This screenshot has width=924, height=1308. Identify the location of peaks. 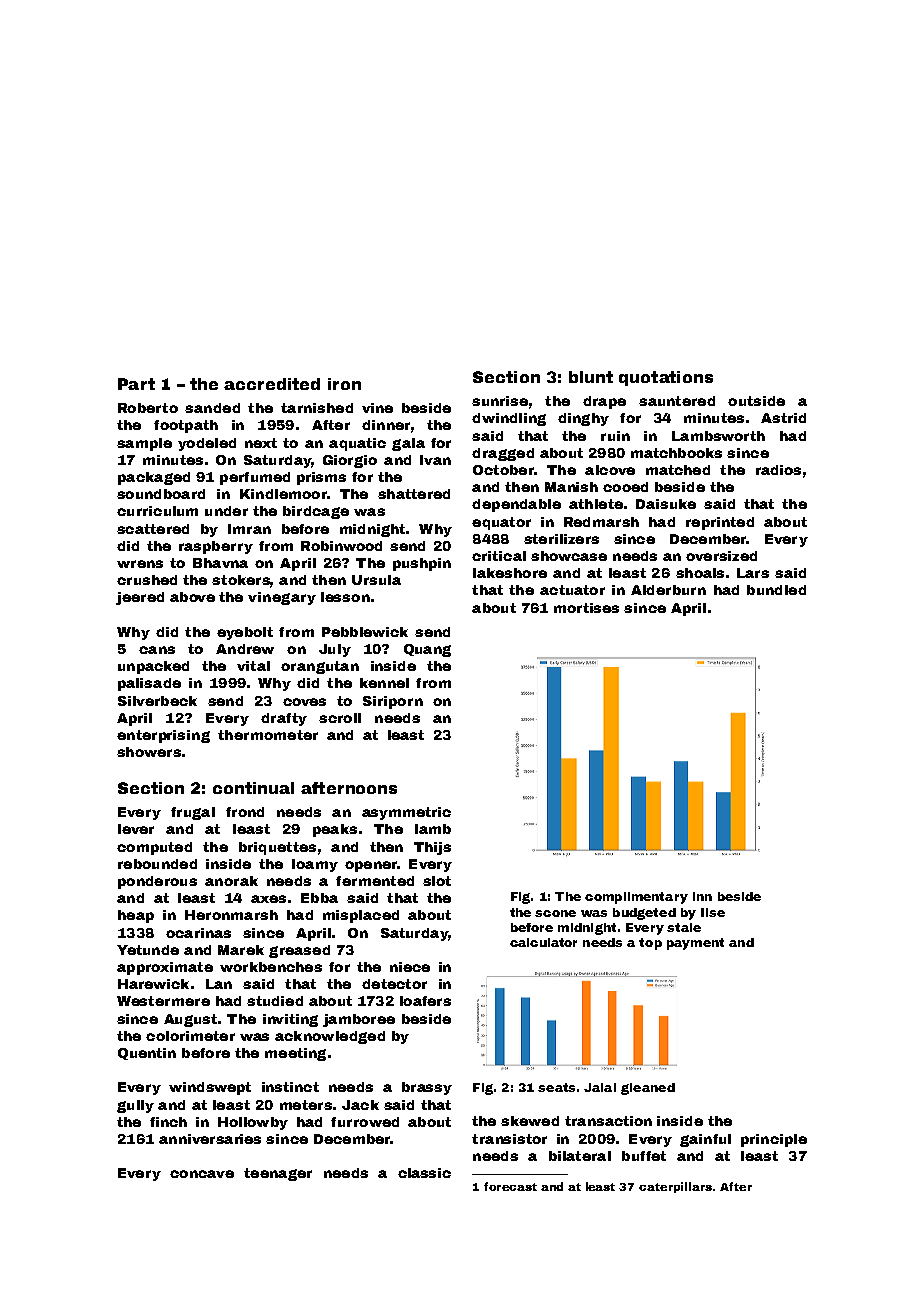
(335, 830).
